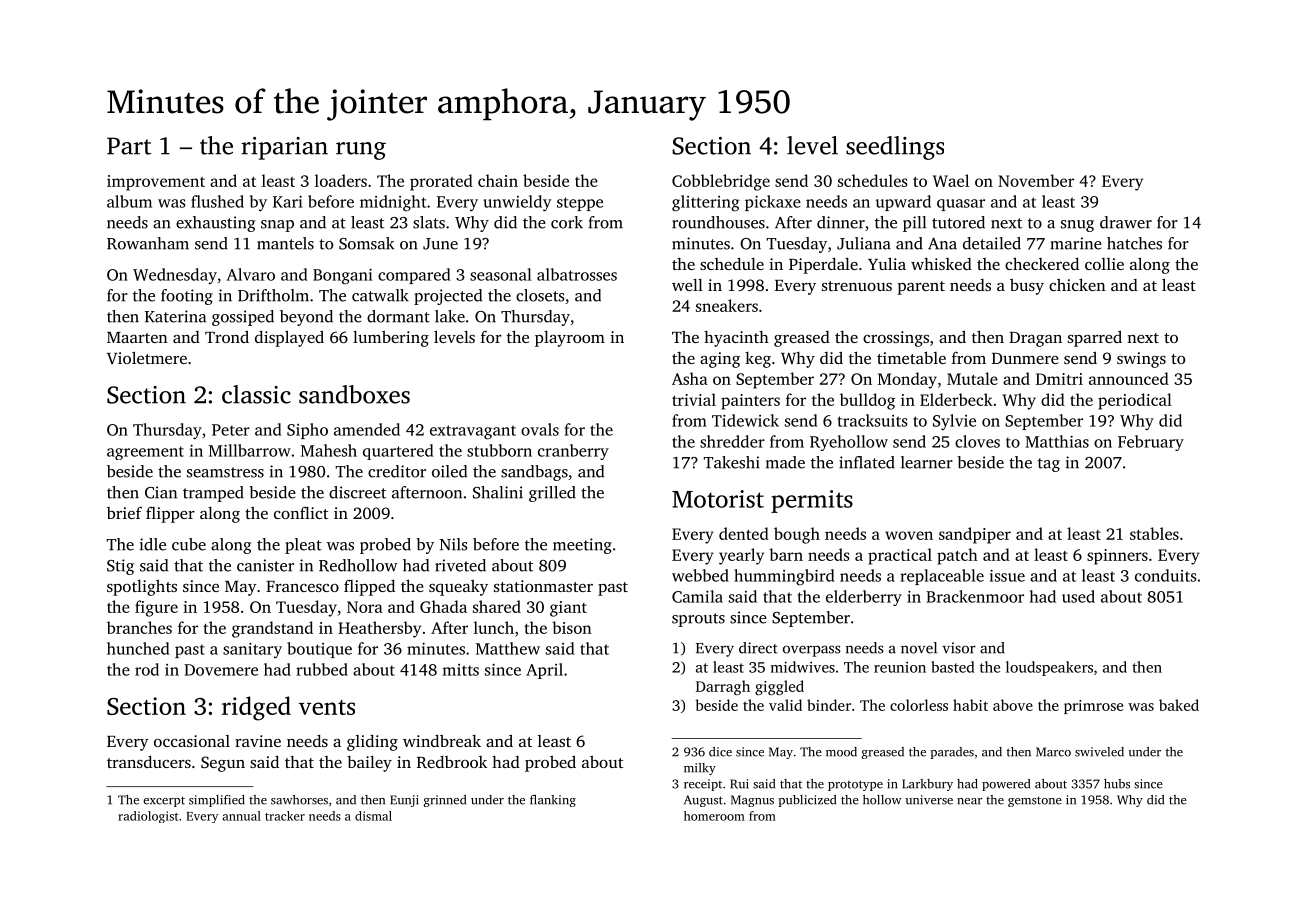 Image resolution: width=1308 pixels, height=924 pixels. Describe the element at coordinates (452, 761) in the page. I see `Redbrook` at that location.
